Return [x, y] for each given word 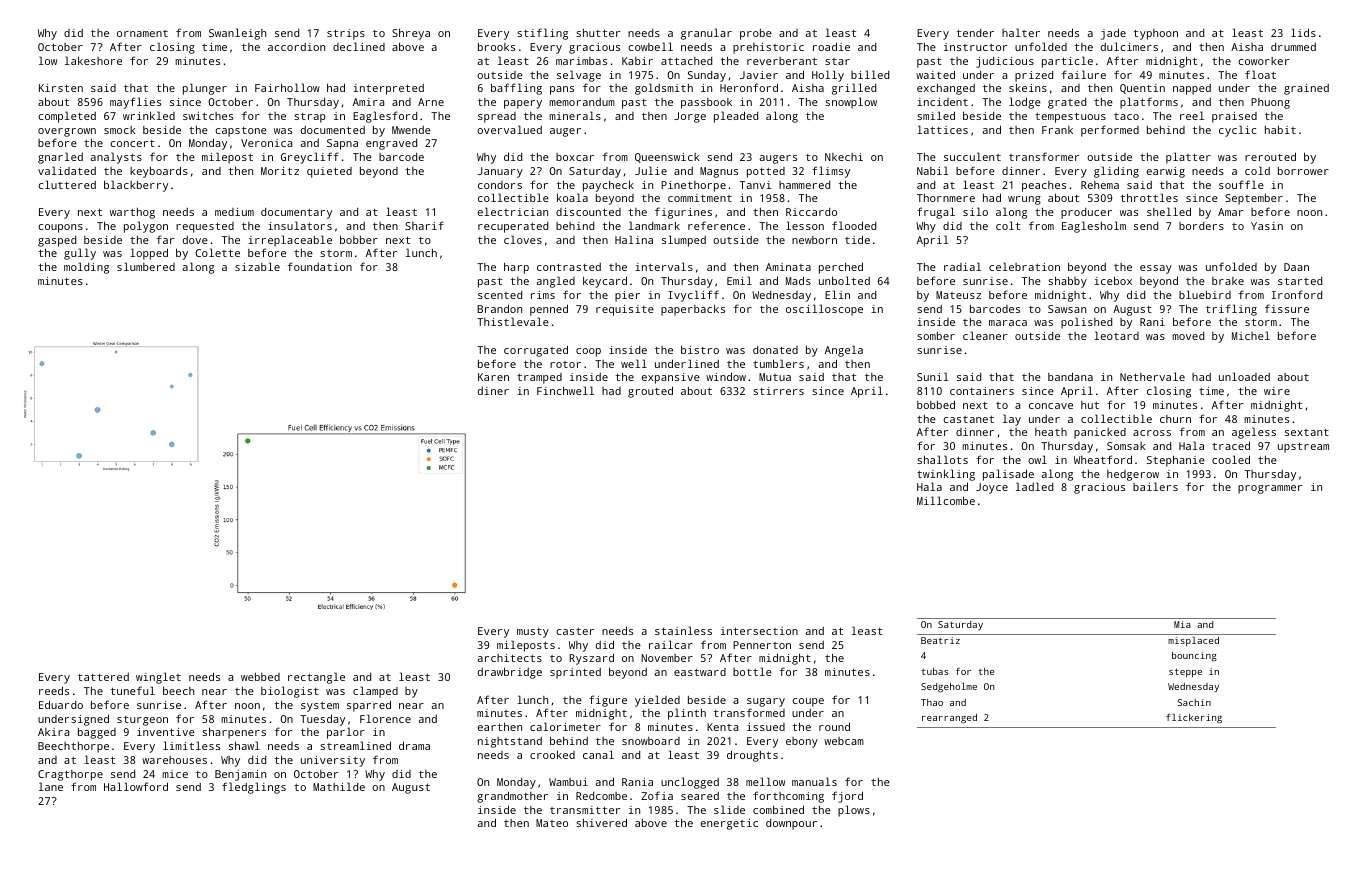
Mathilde [339, 786]
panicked [1100, 433]
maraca [1008, 323]
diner [493, 391]
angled [556, 282]
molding [86, 268]
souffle [1241, 184]
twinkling [946, 475]
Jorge [690, 117]
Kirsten [61, 88]
